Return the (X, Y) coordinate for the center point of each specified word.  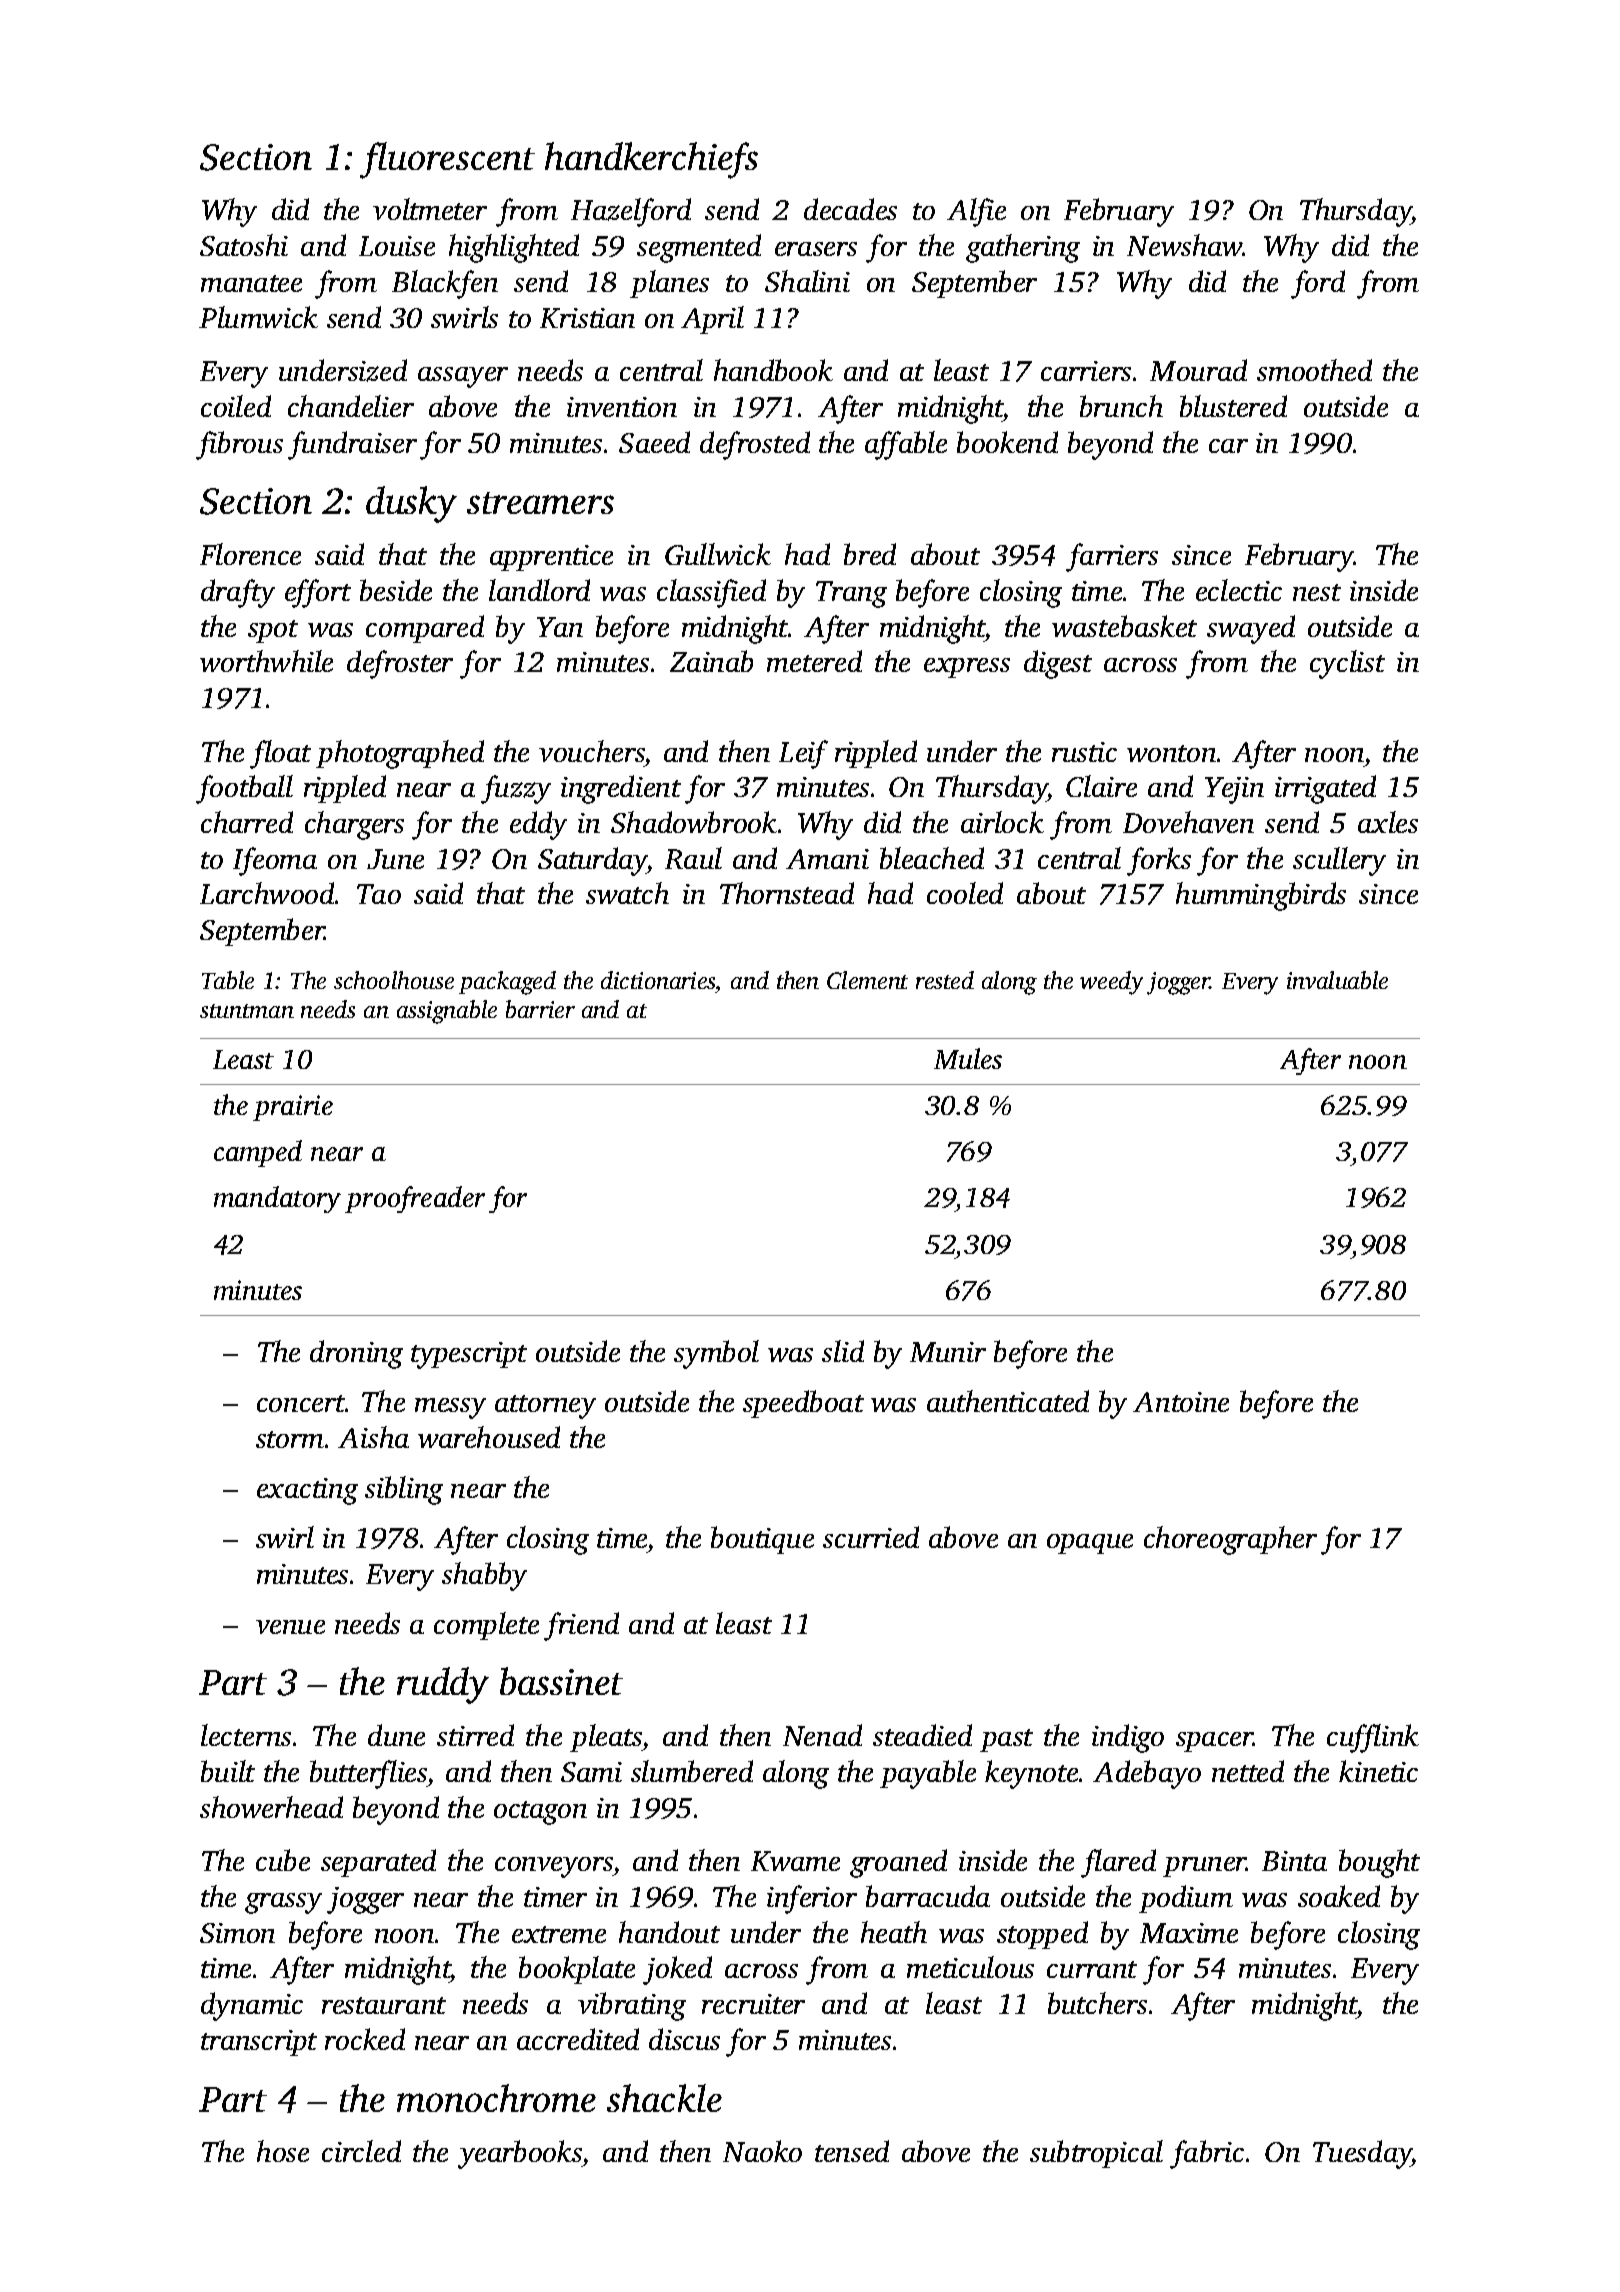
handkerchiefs (651, 160)
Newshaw (1185, 245)
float (280, 754)
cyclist (1347, 664)
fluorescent (447, 160)
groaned (898, 1863)
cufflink (1373, 1738)
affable (906, 445)
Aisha (373, 1437)
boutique (762, 1540)
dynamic (252, 2006)
